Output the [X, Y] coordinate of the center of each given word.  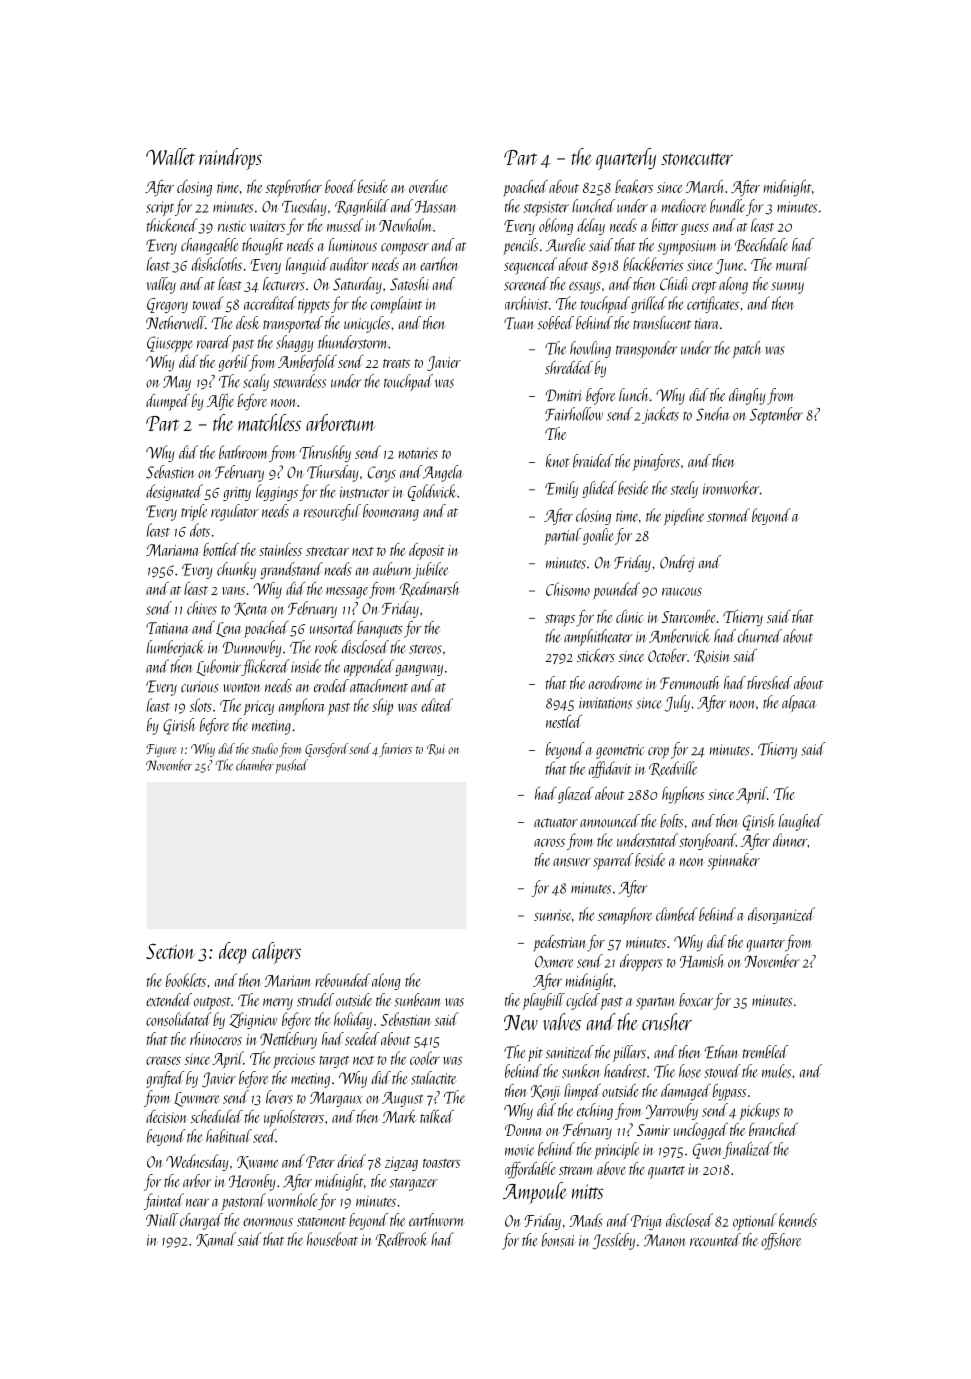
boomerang [391, 512]
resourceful [332, 512]
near [197, 1203]
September [776, 415]
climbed [676, 914]
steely [684, 489]
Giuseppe [170, 344]
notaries [418, 453]
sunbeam [418, 1000]
